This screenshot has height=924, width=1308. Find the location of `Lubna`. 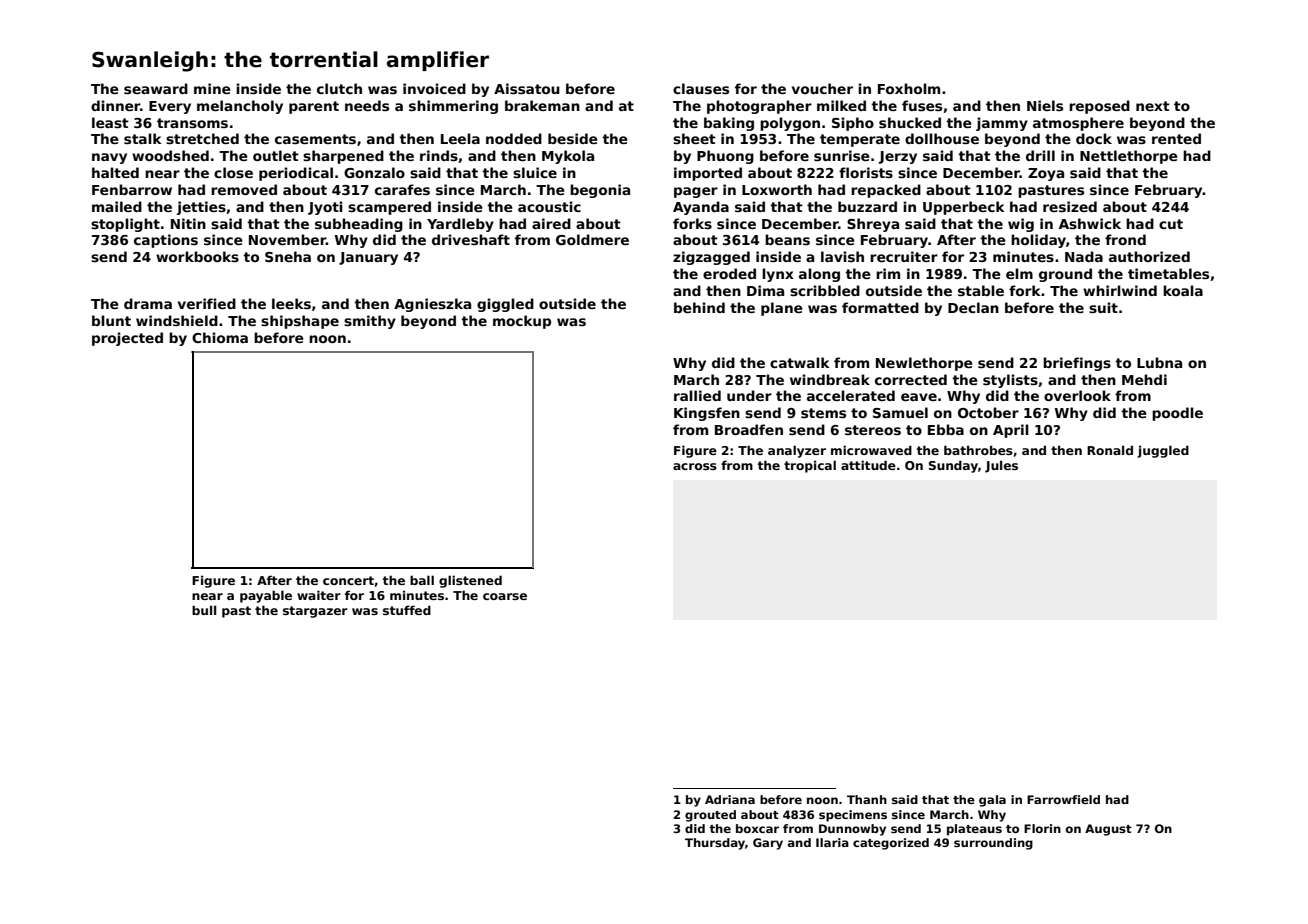

Lubna is located at coordinates (1159, 362).
